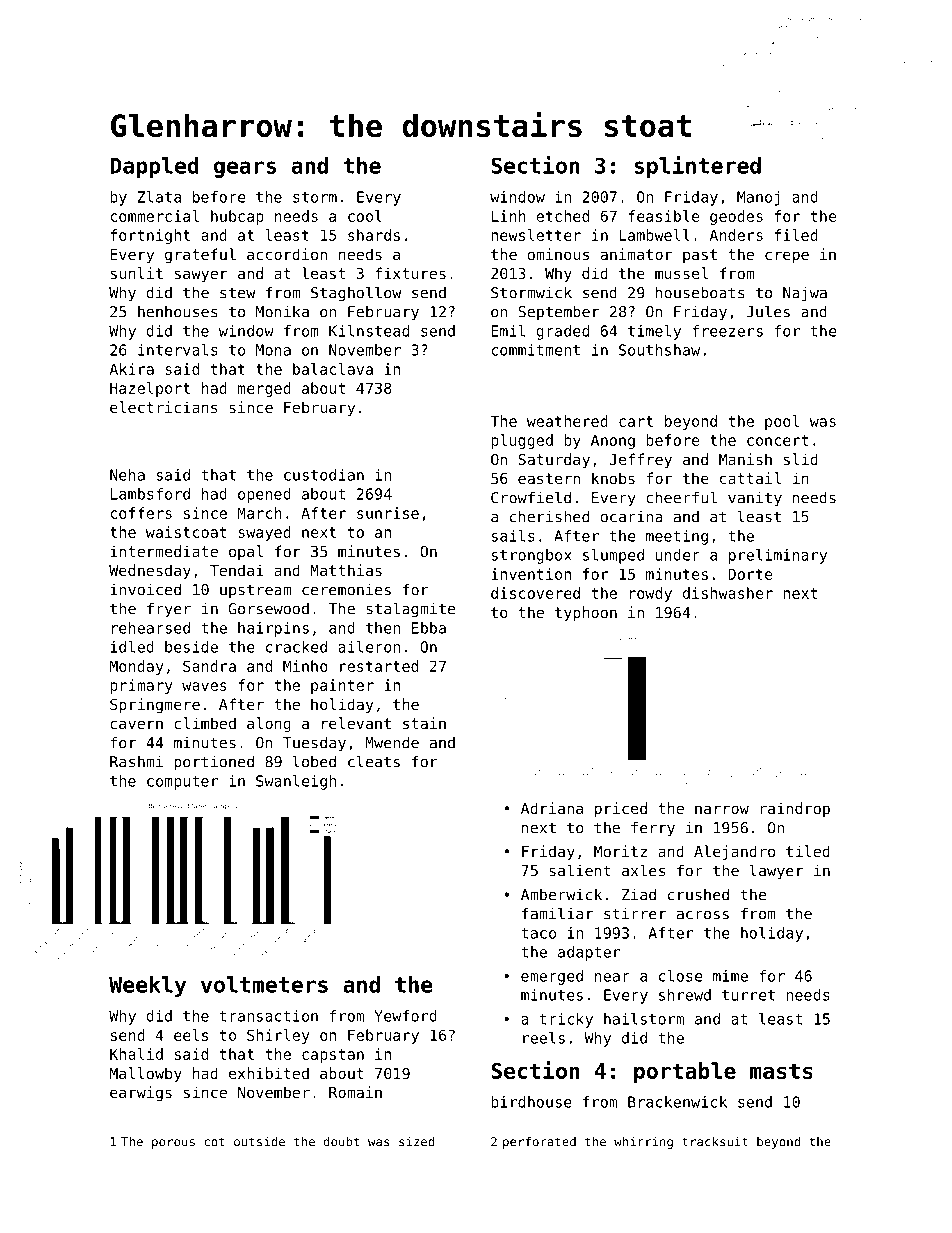  What do you see at coordinates (183, 783) in the page?
I see `computer` at bounding box center [183, 783].
